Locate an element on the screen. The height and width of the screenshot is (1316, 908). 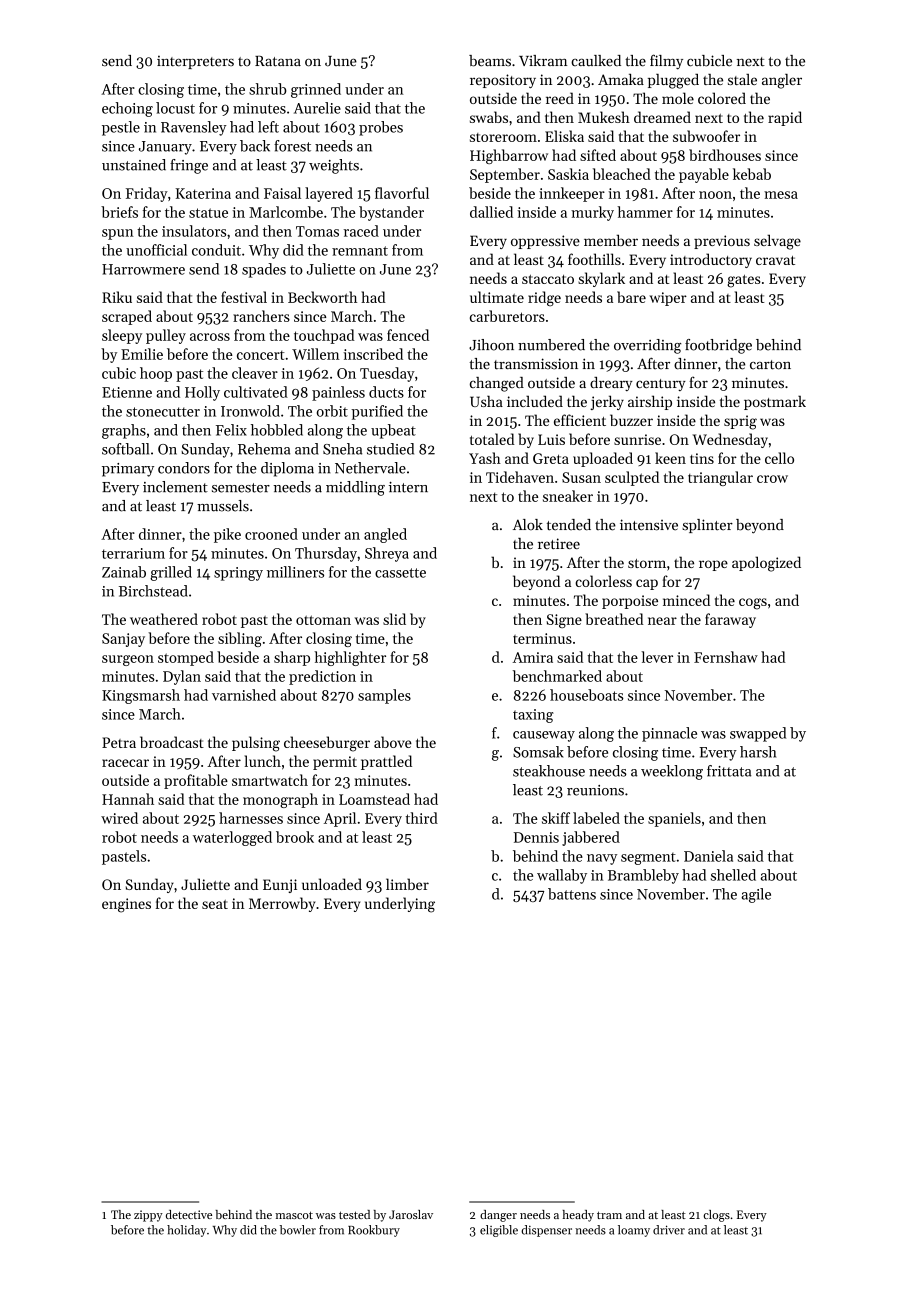
milliners is located at coordinates (295, 572).
